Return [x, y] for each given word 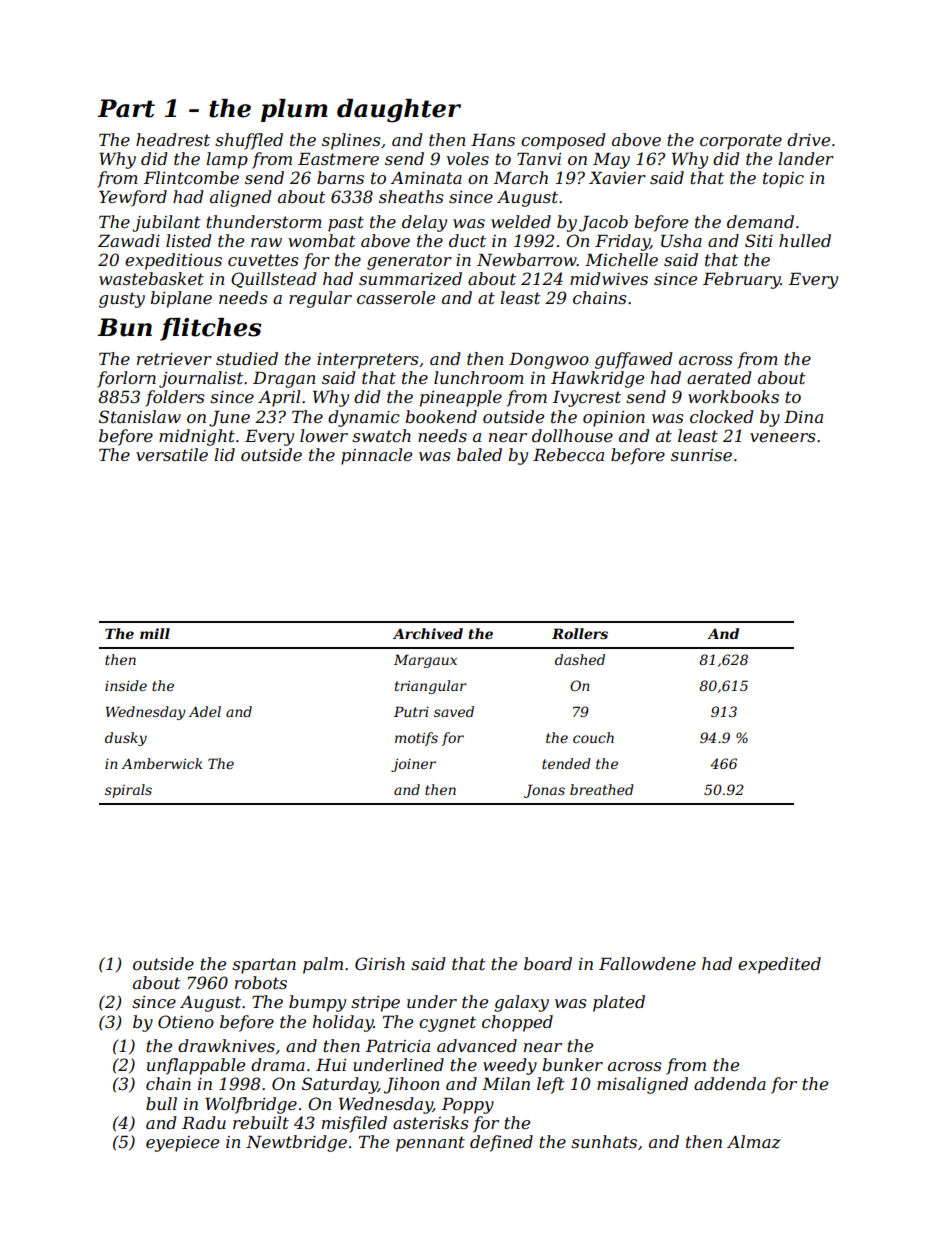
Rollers [580, 633]
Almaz [754, 1142]
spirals [128, 791]
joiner [413, 765]
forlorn [126, 379]
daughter [399, 111]
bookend [441, 416]
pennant [430, 1144]
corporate [741, 142]
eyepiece [182, 1144]
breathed [602, 789]
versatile [172, 454]
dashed [580, 659]
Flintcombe [191, 177]
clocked [722, 416]
